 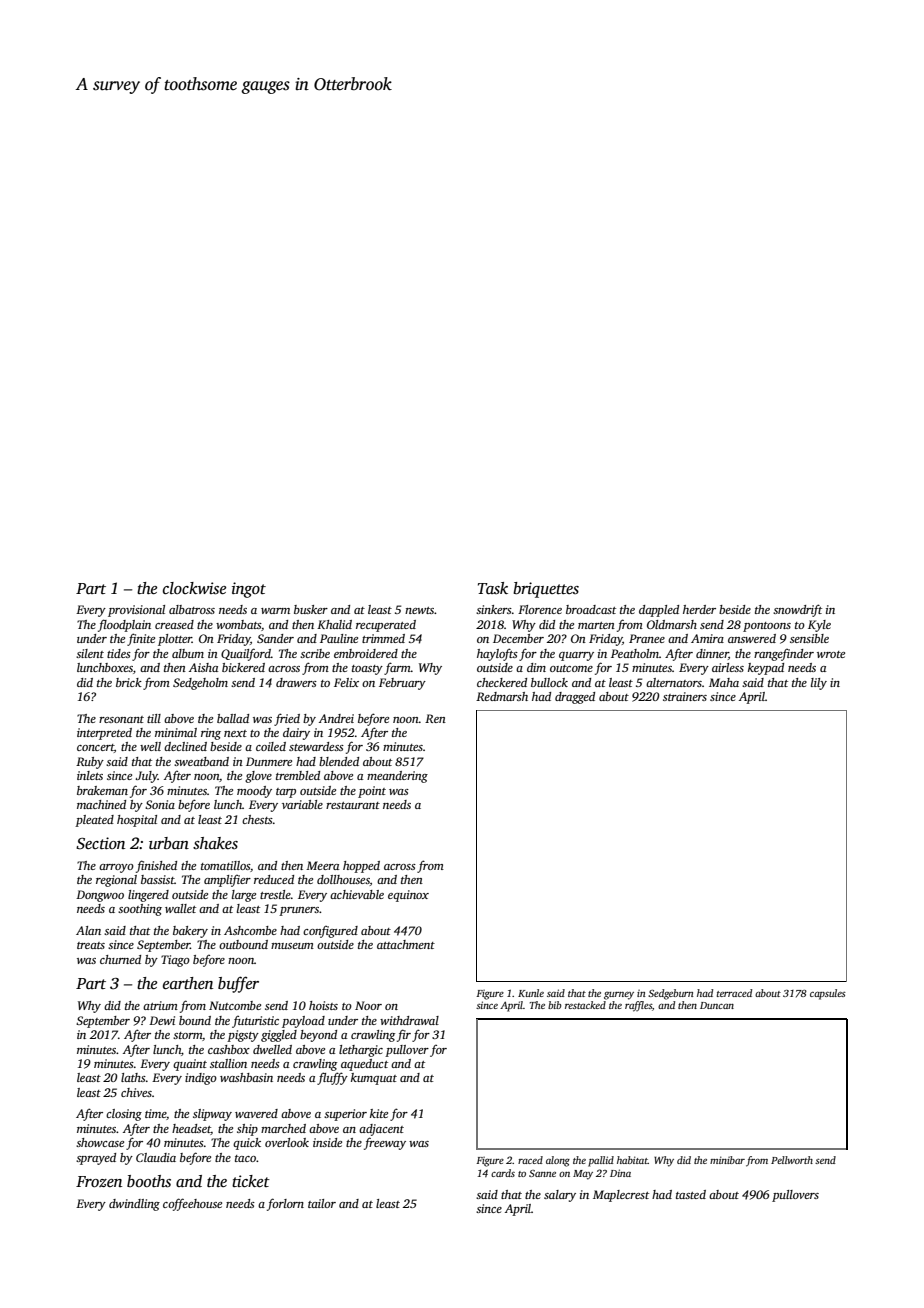 What do you see at coordinates (353, 805) in the screenshot?
I see `restaurant` at bounding box center [353, 805].
